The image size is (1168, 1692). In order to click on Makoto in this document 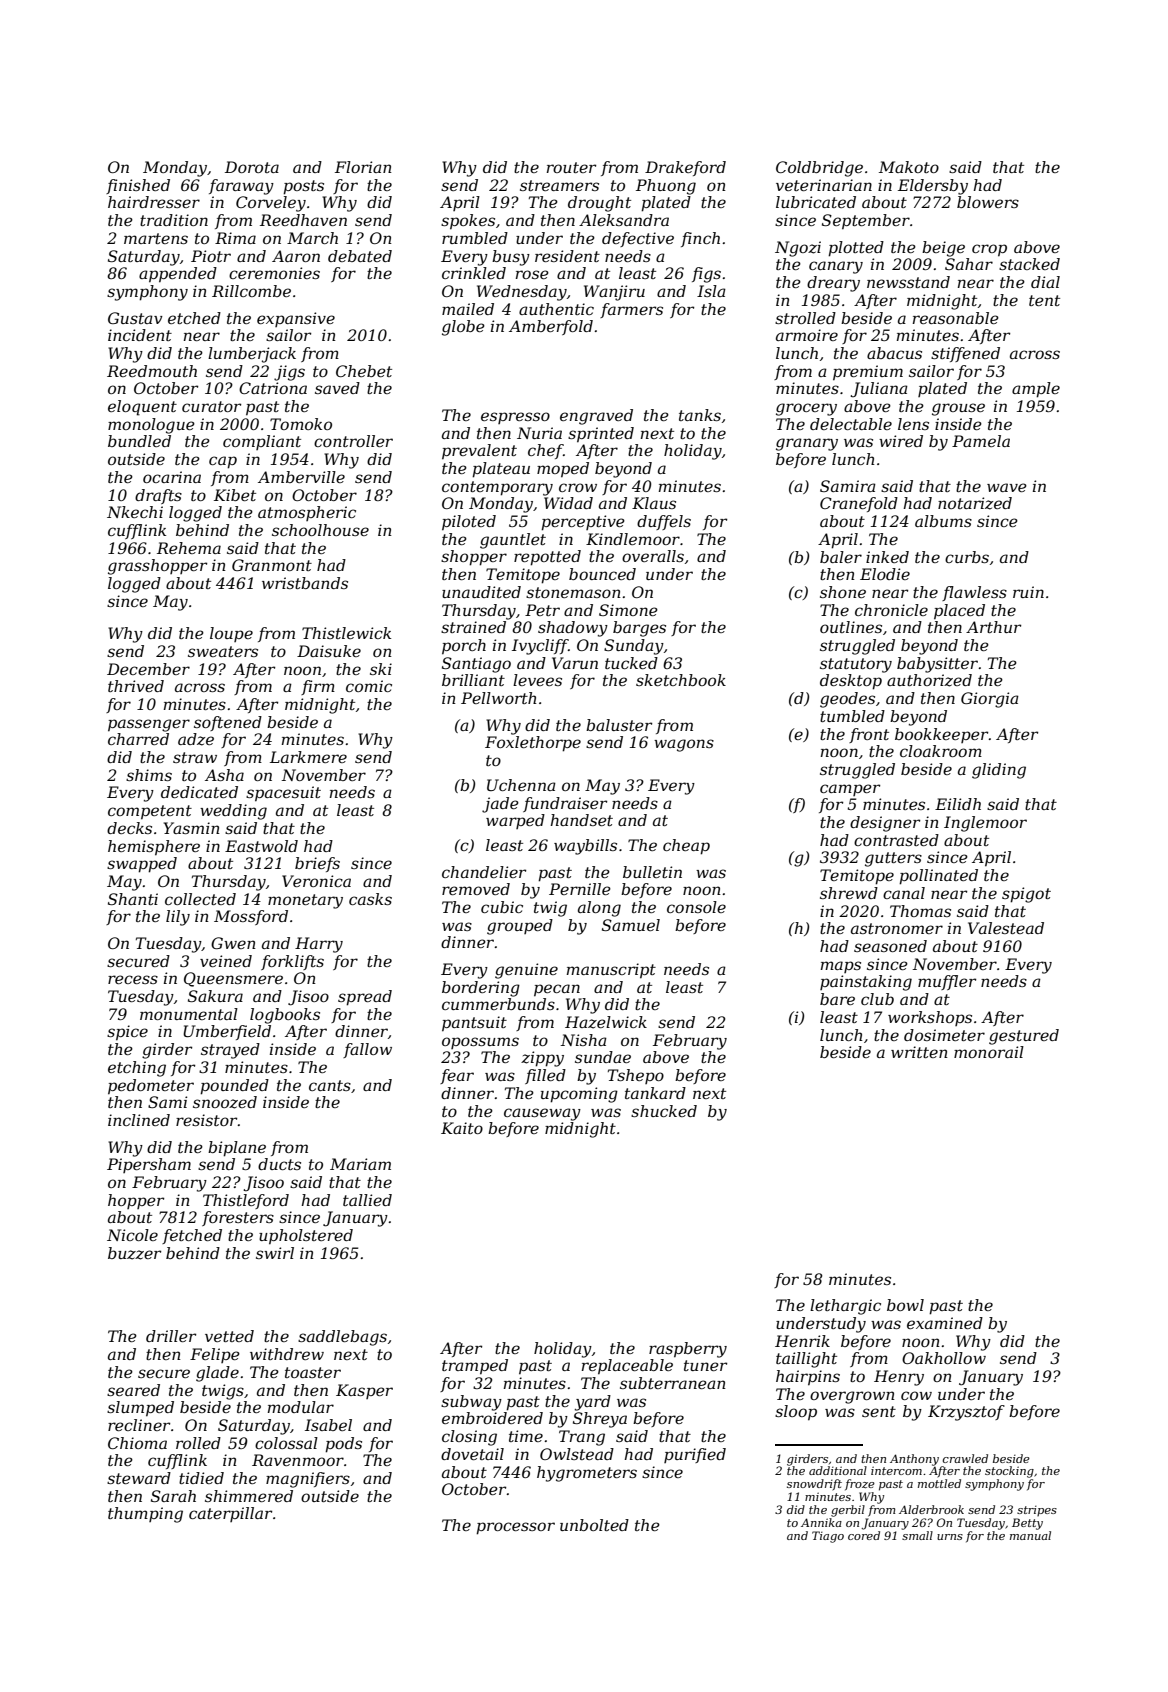, I will do `click(909, 167)`.
